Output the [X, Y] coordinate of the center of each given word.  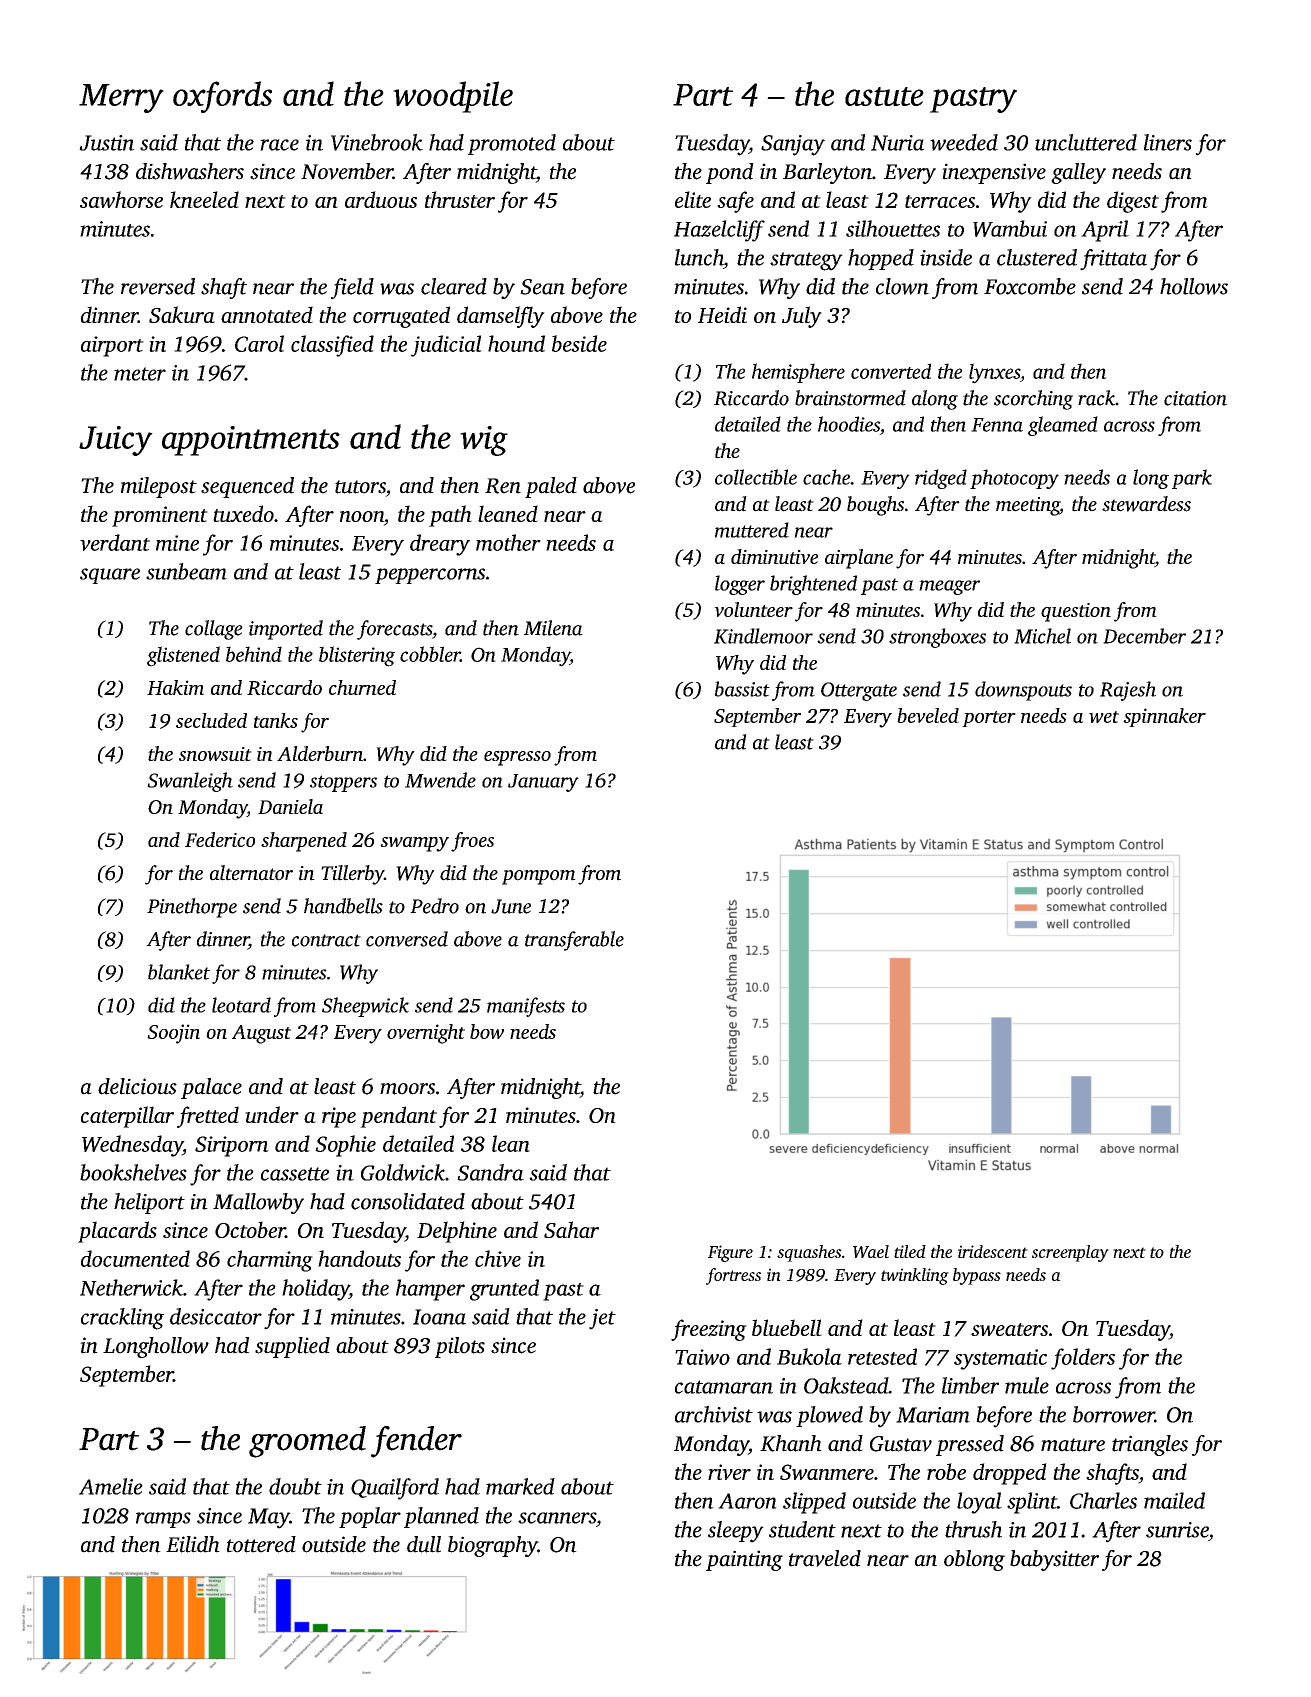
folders [1083, 1359]
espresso [517, 758]
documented [135, 1258]
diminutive [774, 556]
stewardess [1146, 504]
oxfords [222, 97]
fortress [733, 1276]
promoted [512, 144]
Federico [220, 839]
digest [1133, 202]
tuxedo [243, 513]
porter [989, 719]
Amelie [111, 1486]
